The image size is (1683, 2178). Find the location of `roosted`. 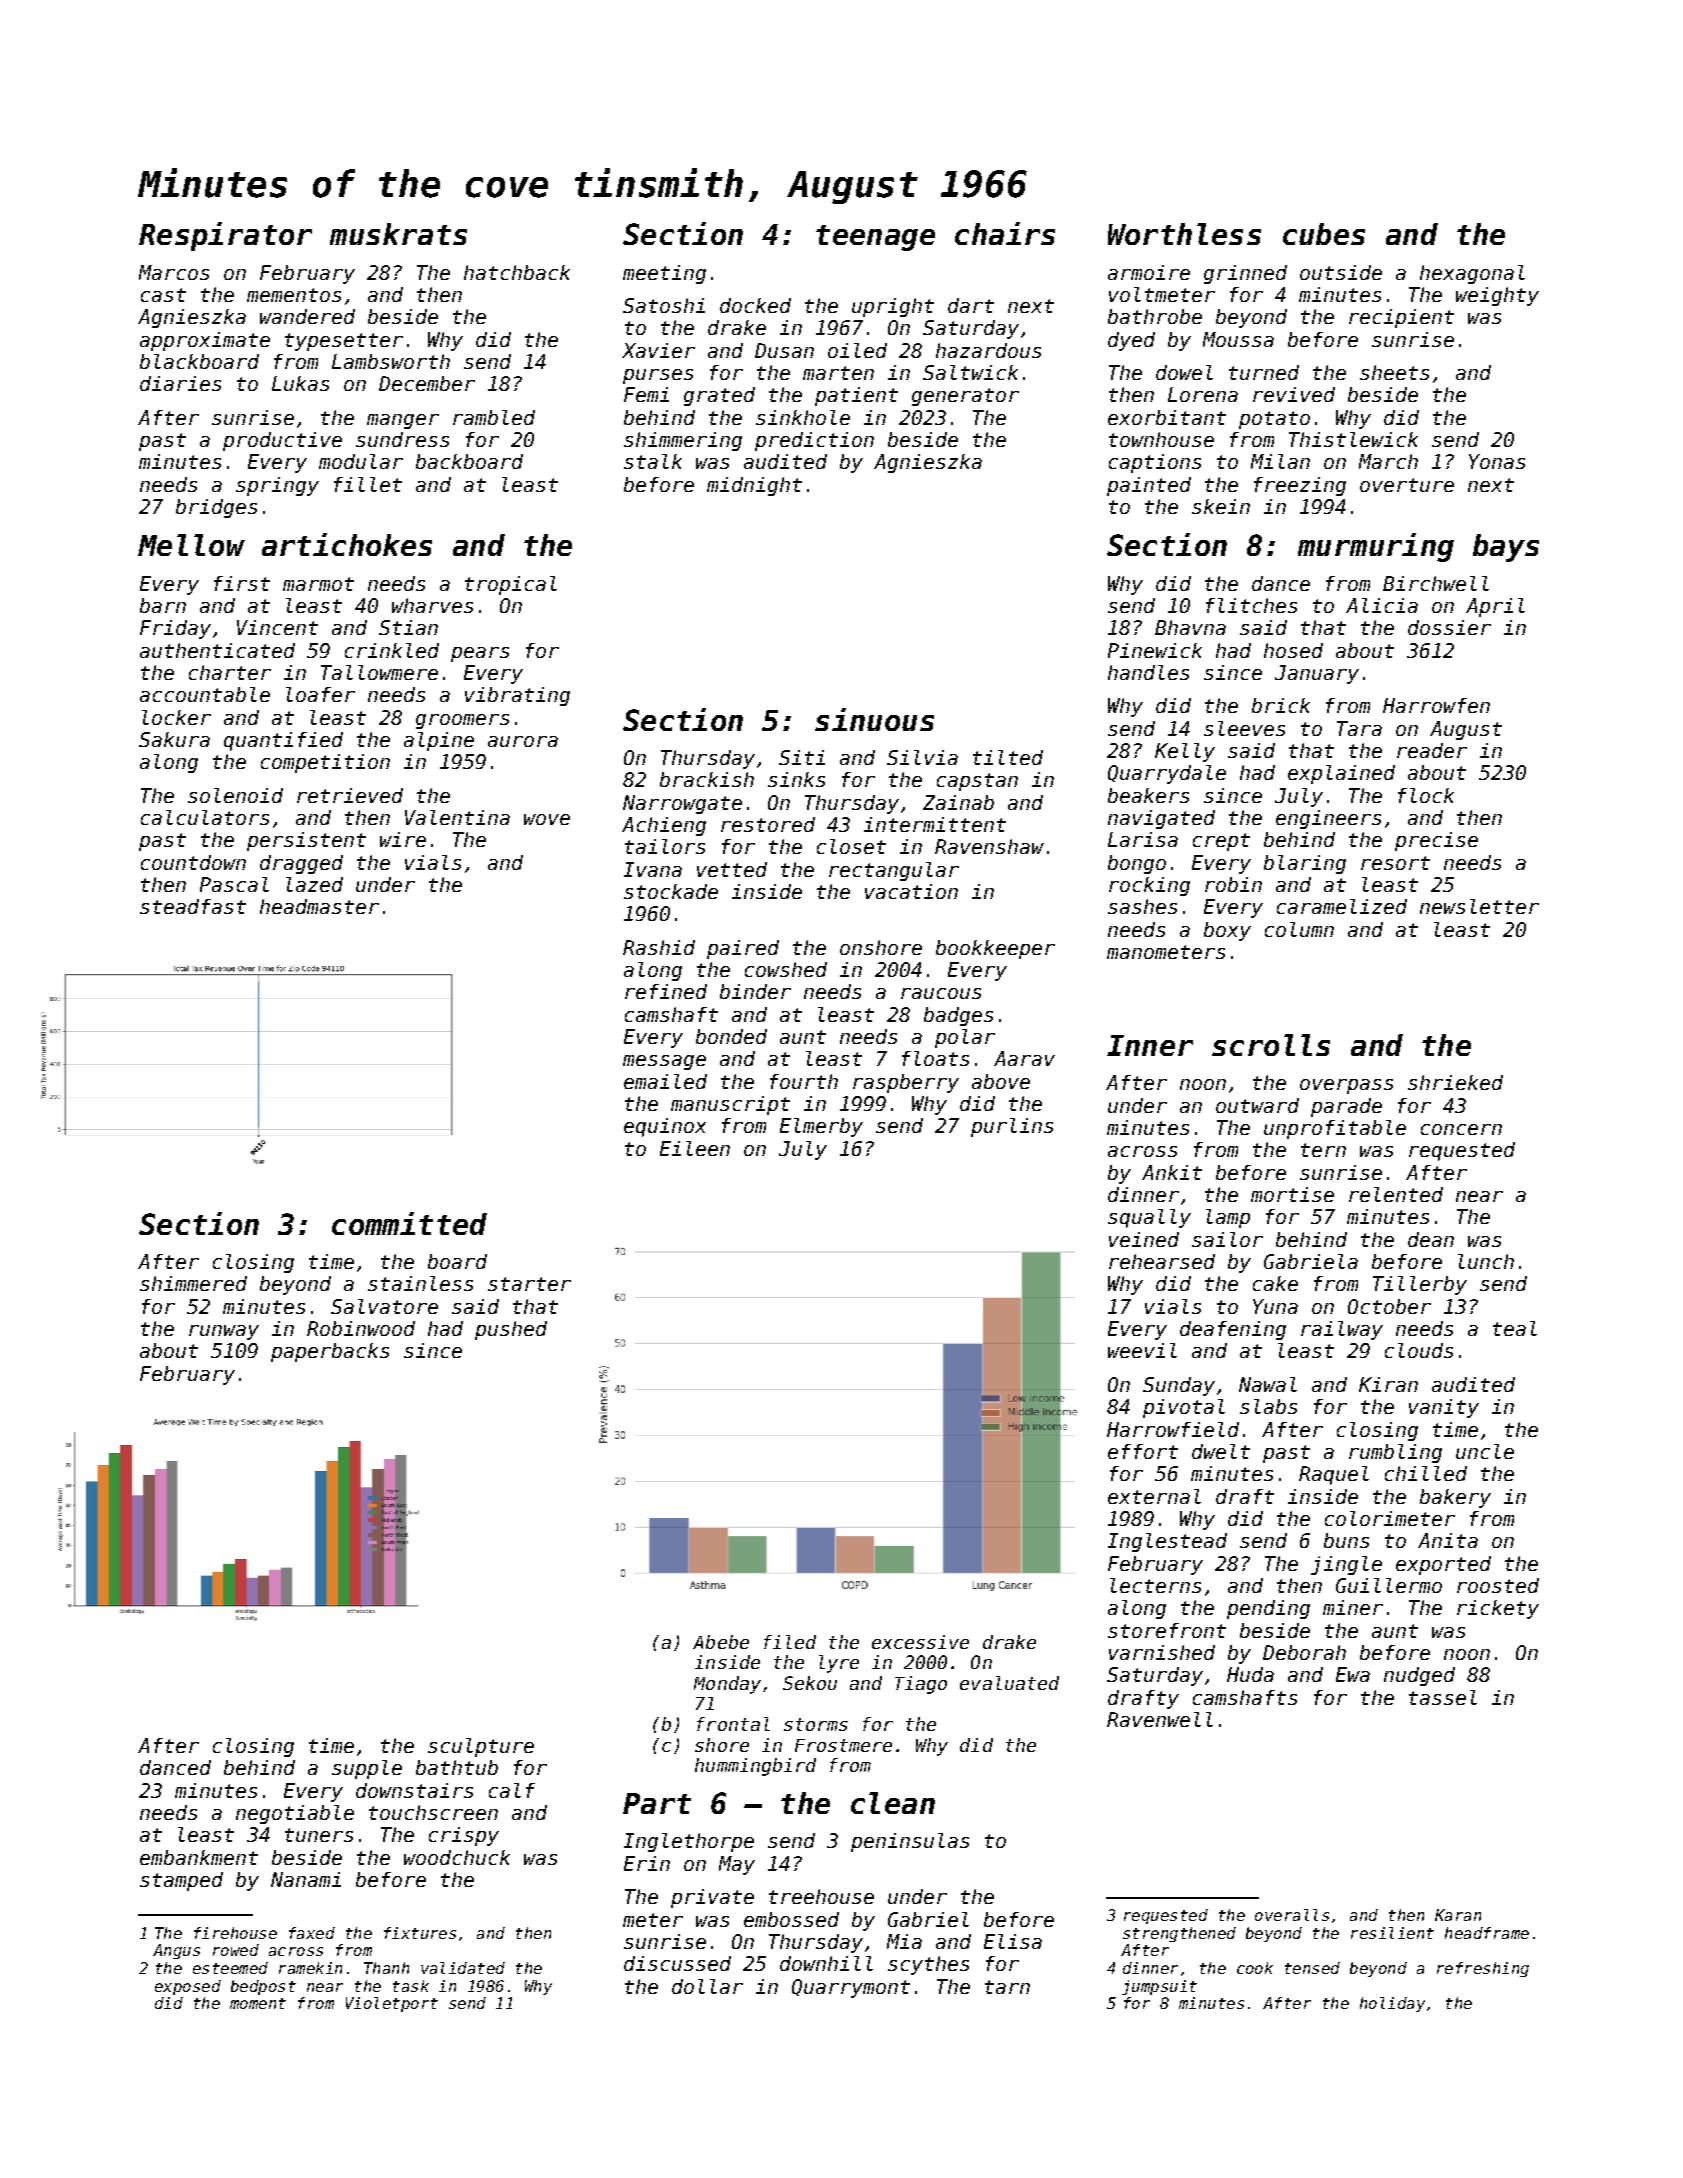

roosted is located at coordinates (1498, 1585).
